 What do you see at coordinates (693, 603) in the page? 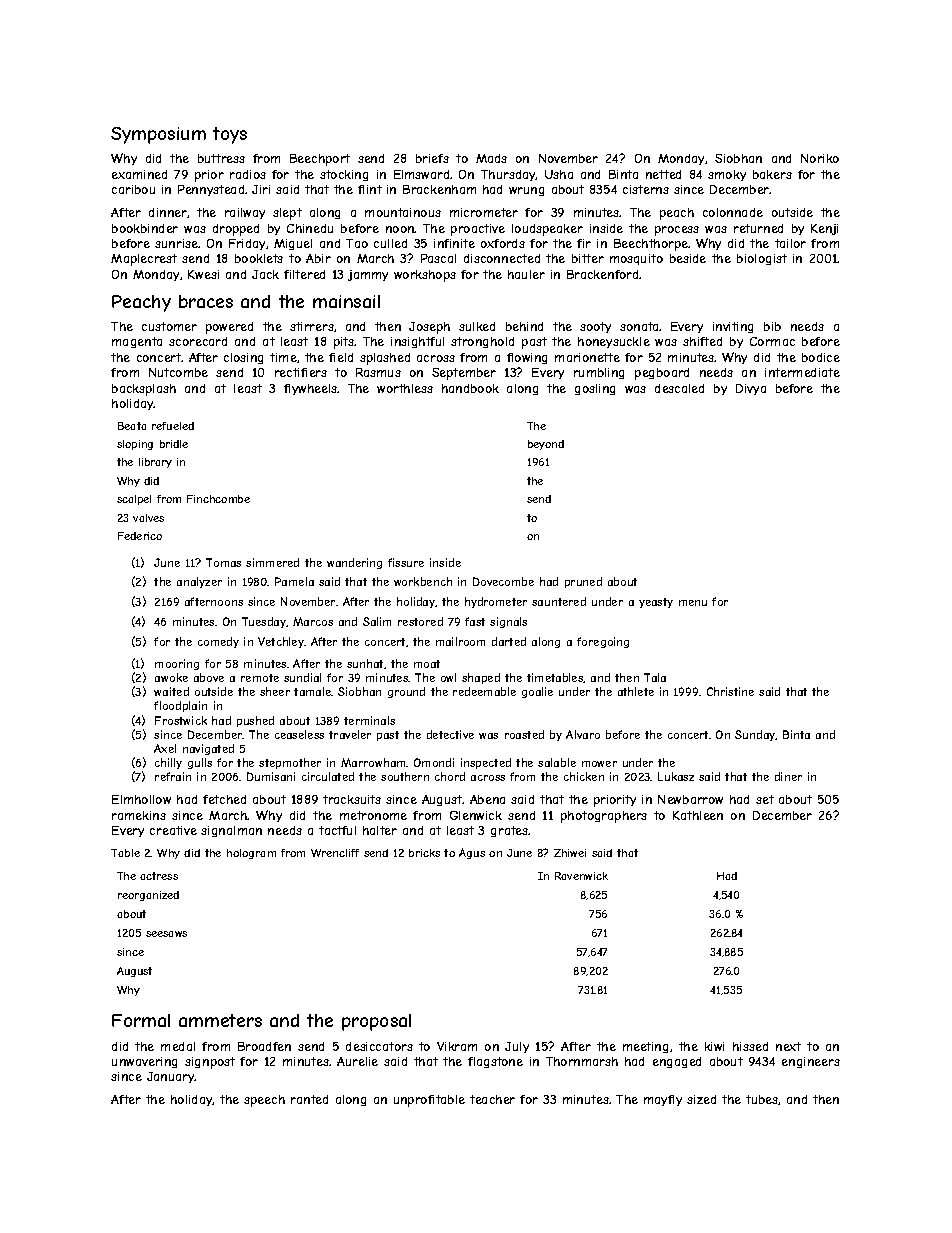
I see `menu` at bounding box center [693, 603].
